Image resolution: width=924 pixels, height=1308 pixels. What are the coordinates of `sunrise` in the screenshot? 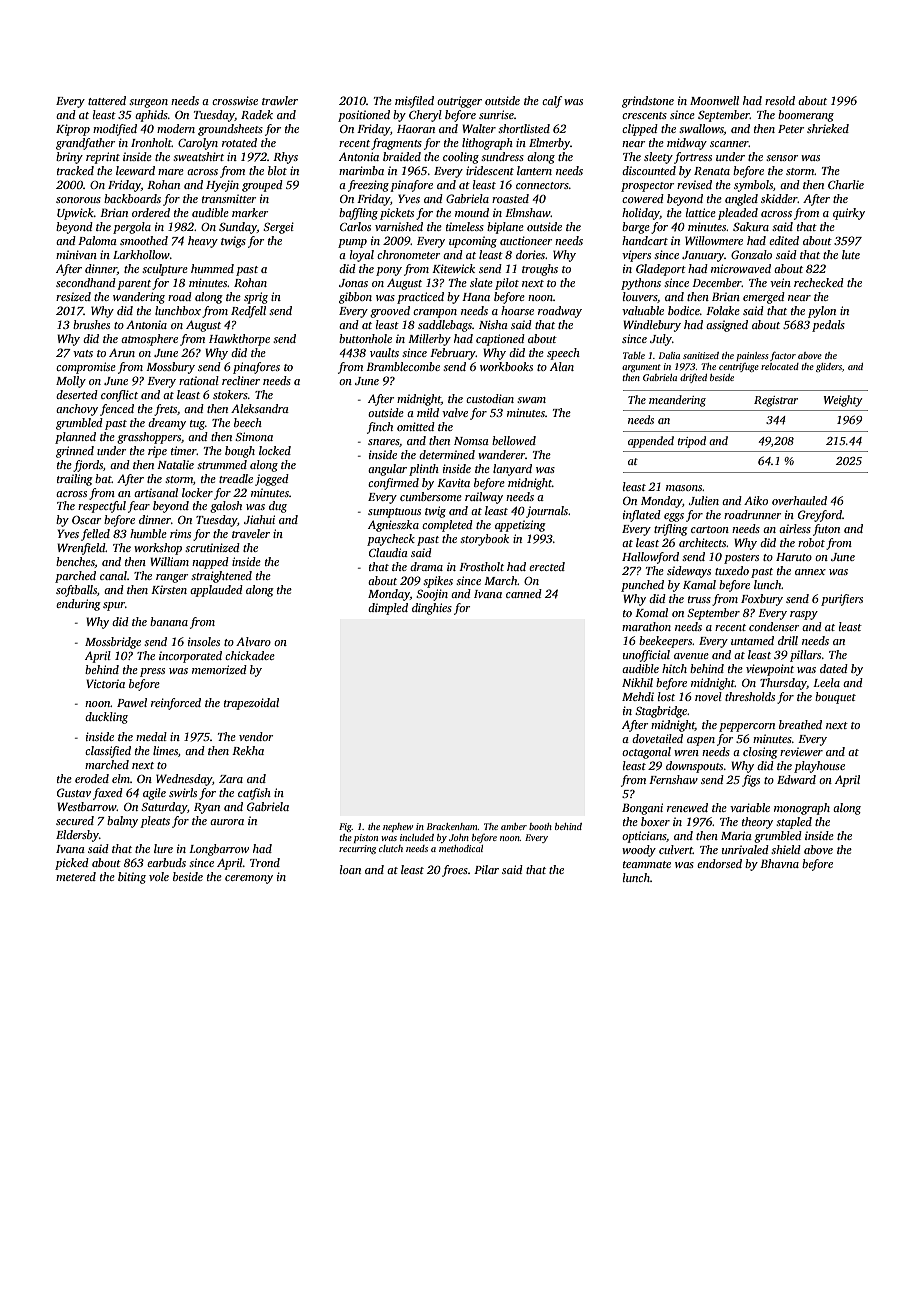 It's located at (496, 114).
